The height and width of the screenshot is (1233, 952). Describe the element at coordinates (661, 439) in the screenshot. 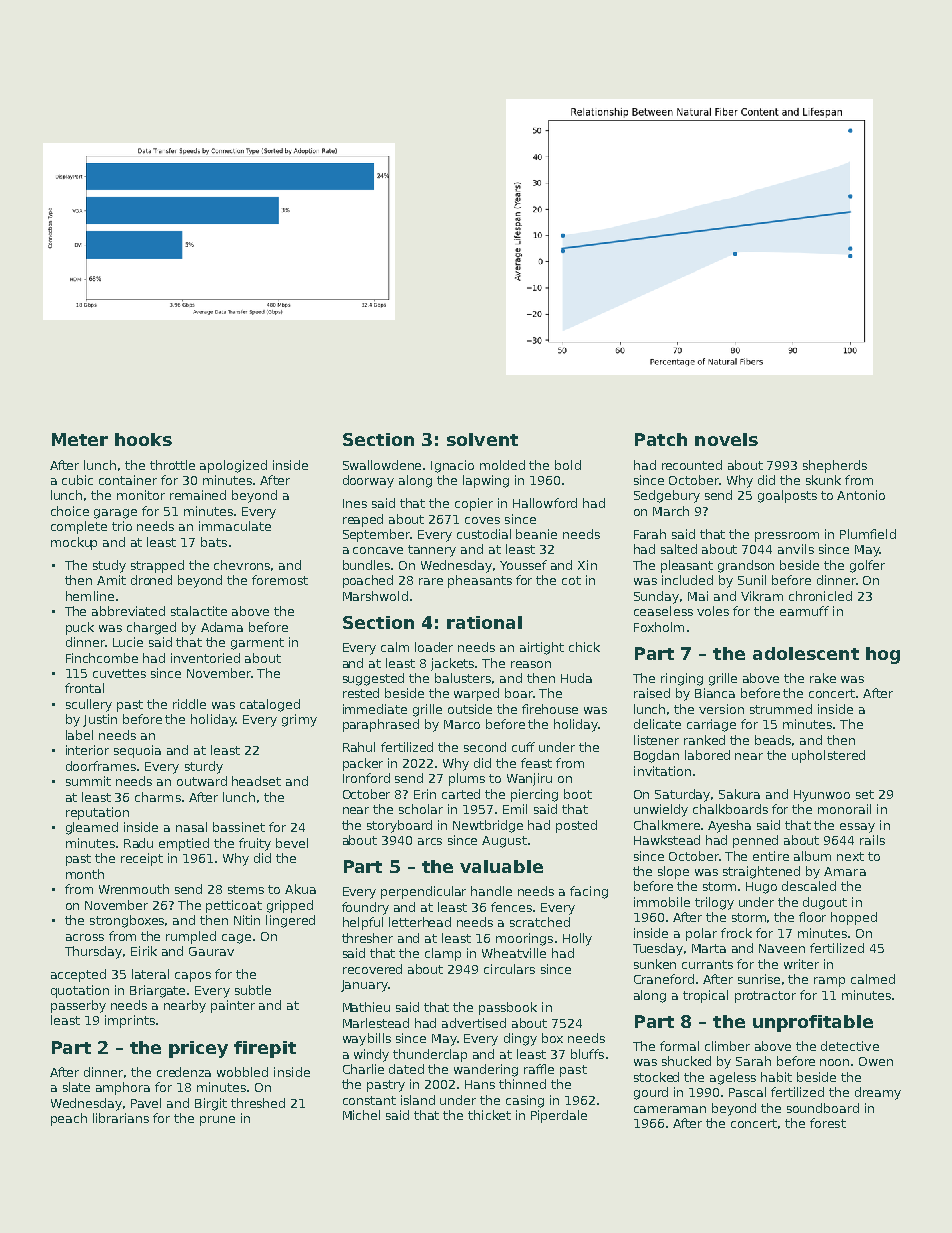

I see `Patch` at that location.
